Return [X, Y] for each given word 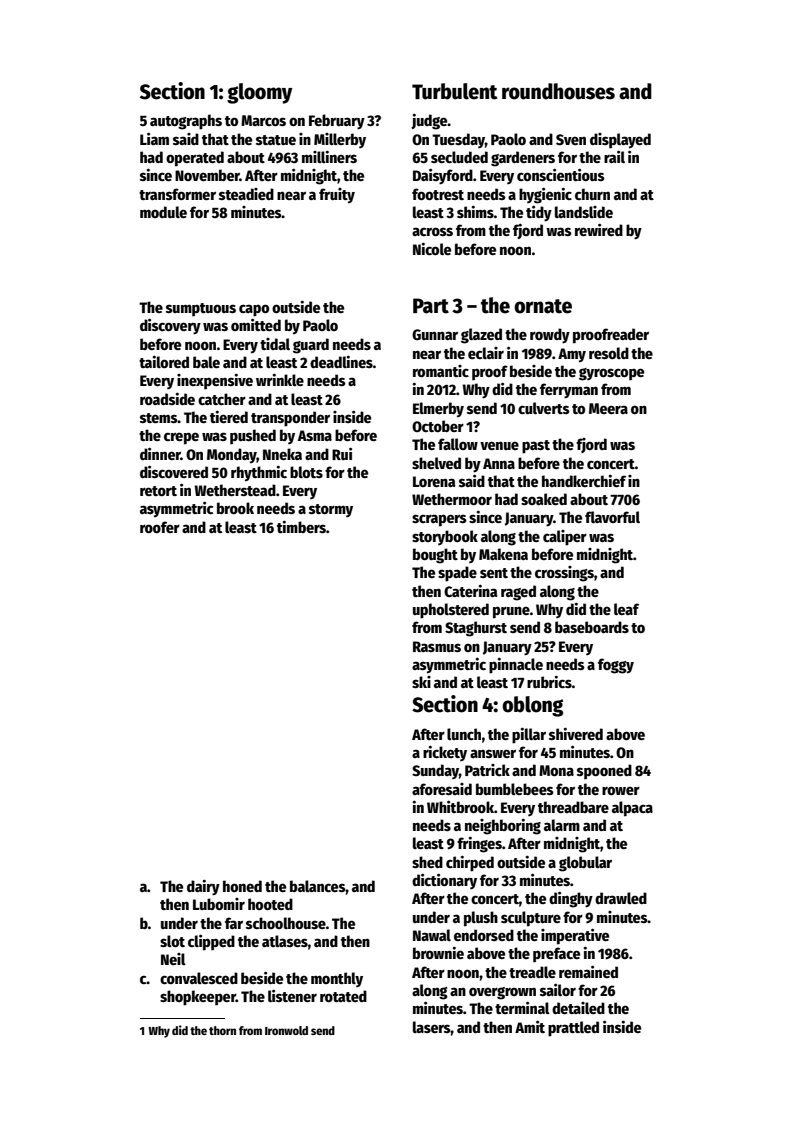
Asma [315, 435]
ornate [543, 306]
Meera [608, 408]
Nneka [282, 454]
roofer [160, 527]
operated [195, 159]
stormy [331, 510]
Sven [571, 139]
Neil [173, 959]
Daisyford [443, 177]
